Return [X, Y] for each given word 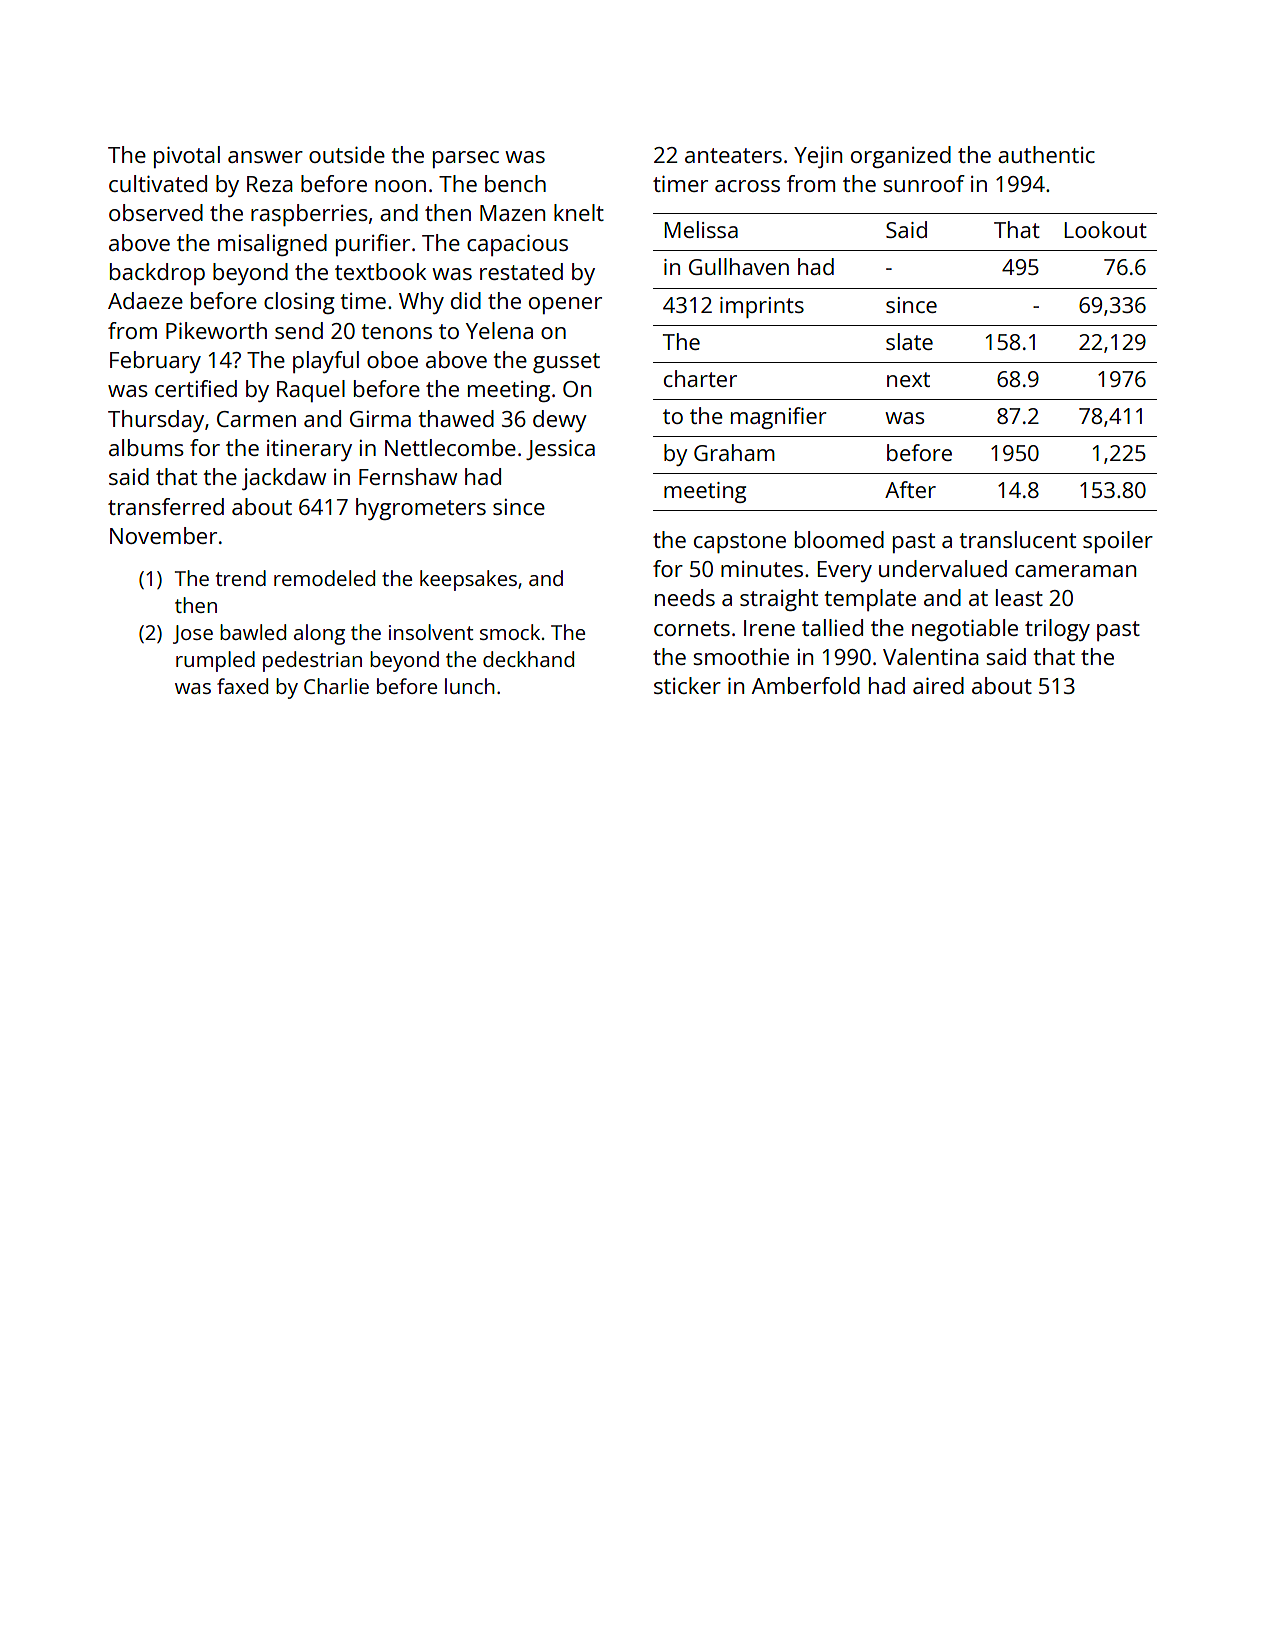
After [910, 489]
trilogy [1057, 630]
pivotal [187, 157]
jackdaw [284, 479]
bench [515, 183]
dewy [560, 421]
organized [901, 157]
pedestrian [312, 661]
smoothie [741, 656]
